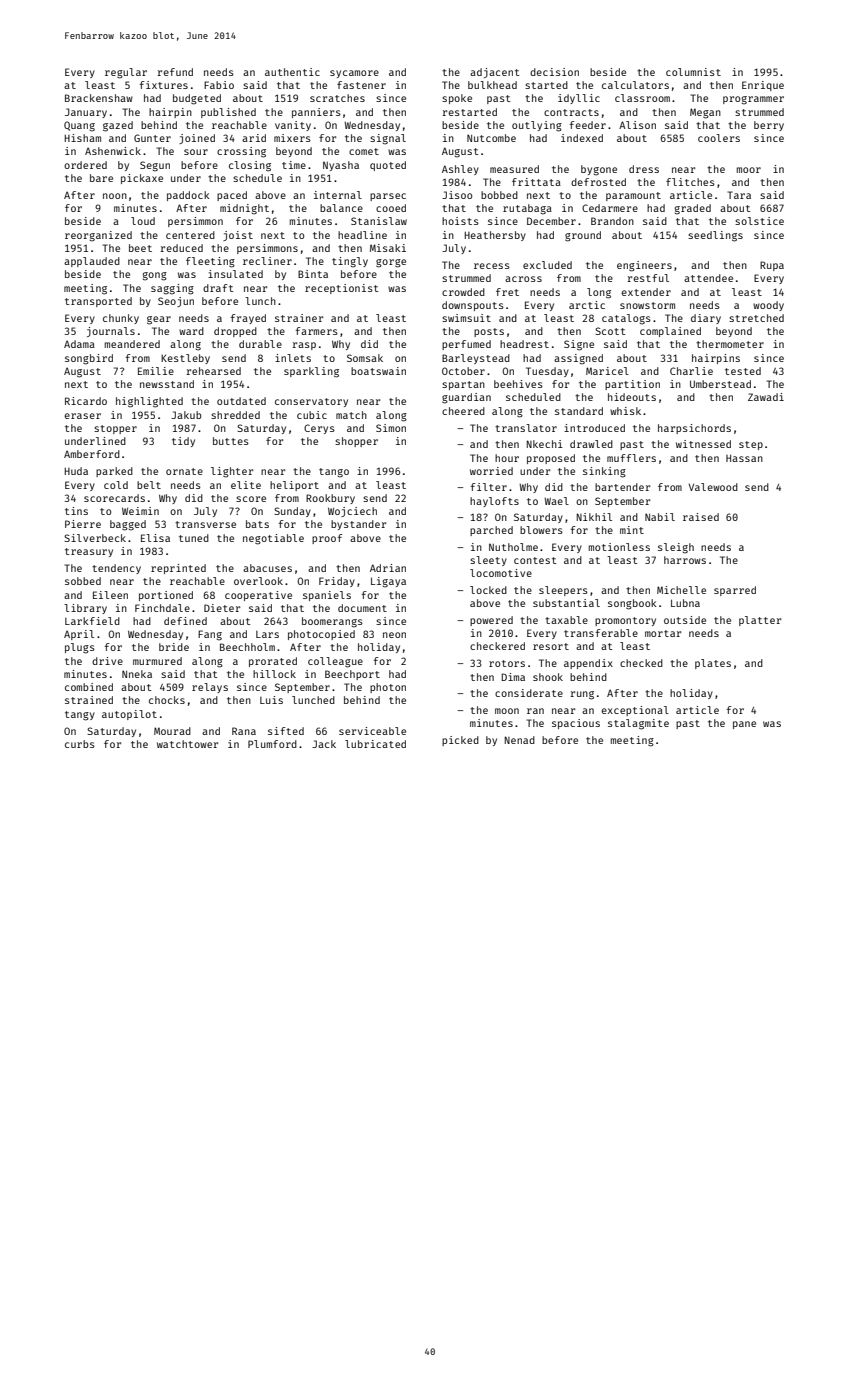 The width and height of the page is (849, 1400). What do you see at coordinates (80, 744) in the page?
I see `curbs` at bounding box center [80, 744].
